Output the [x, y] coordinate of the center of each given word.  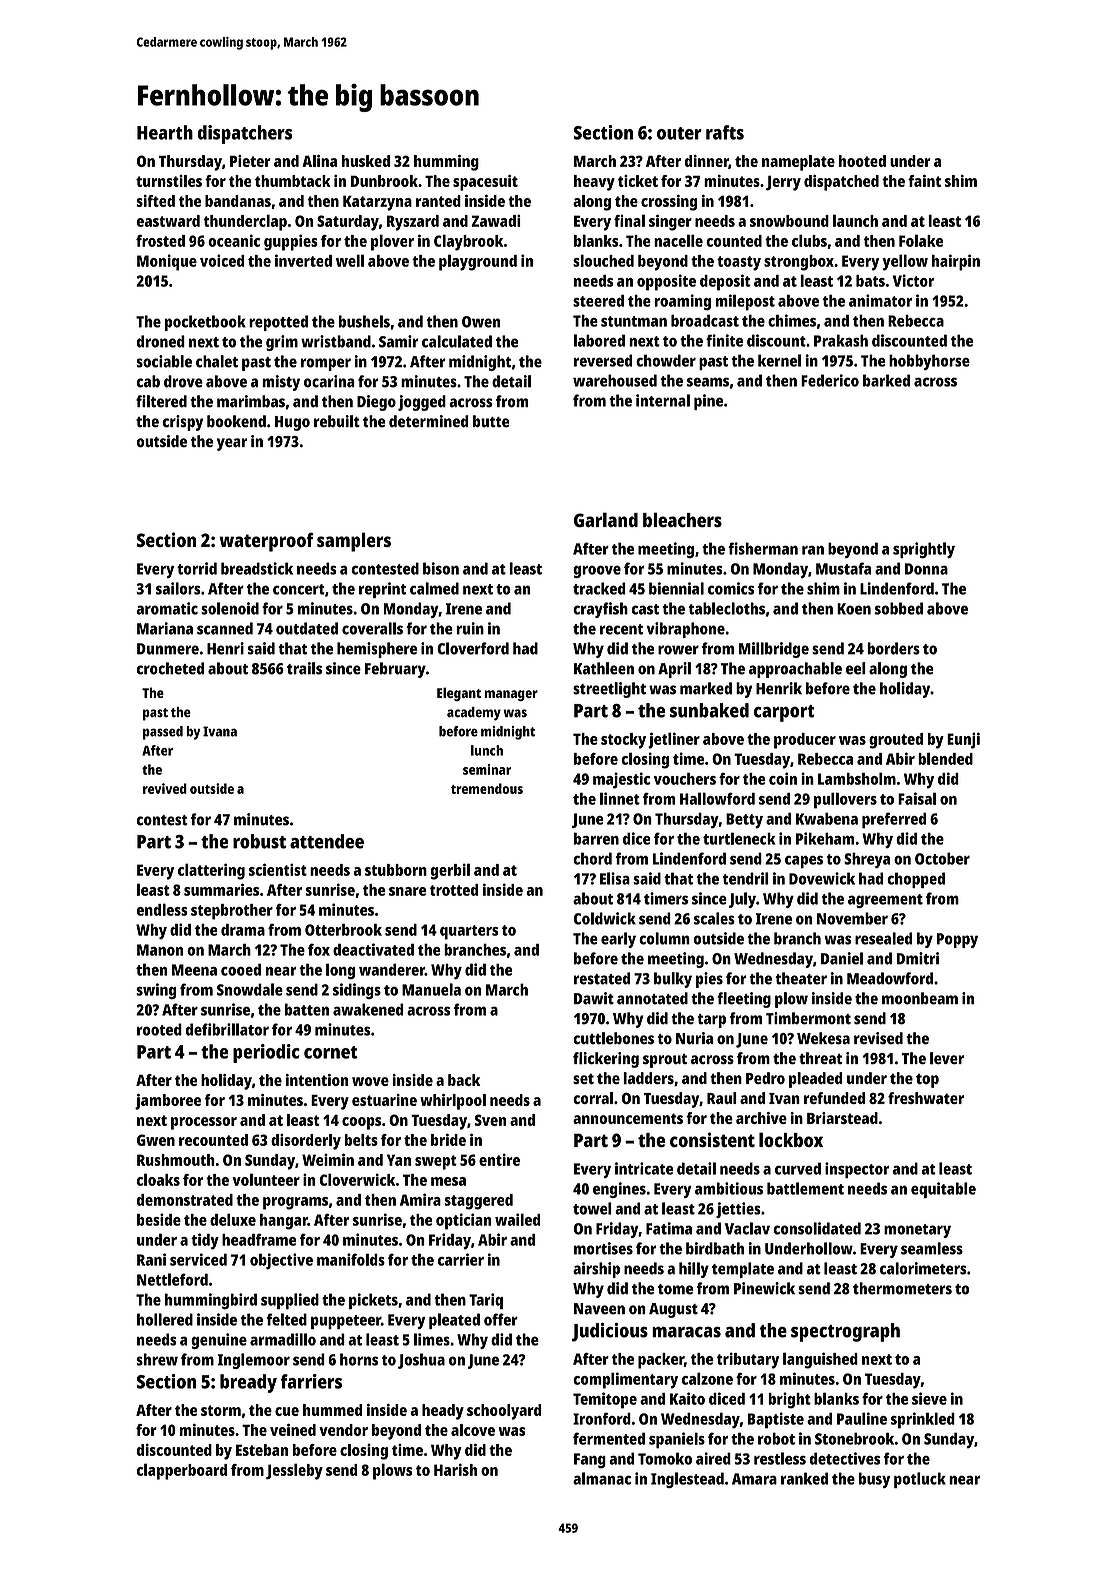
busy [874, 1480]
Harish [455, 1469]
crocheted [170, 668]
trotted [454, 890]
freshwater [926, 1098]
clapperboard [182, 1471]
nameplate [798, 163]
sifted [155, 201]
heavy [594, 183]
